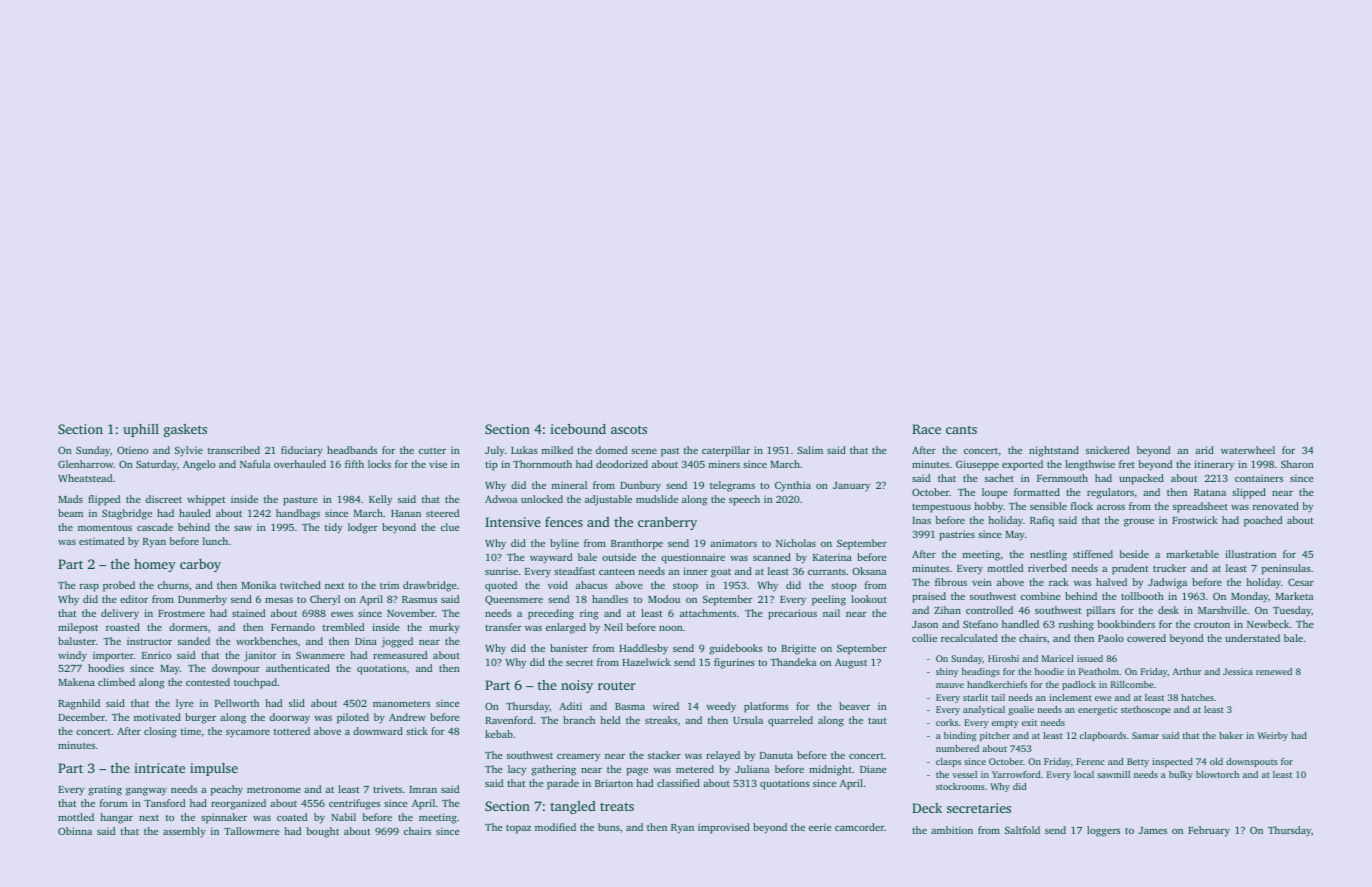 This document has width=1372, height=887. Describe the element at coordinates (320, 655) in the document. I see `Swanmere` at that location.
